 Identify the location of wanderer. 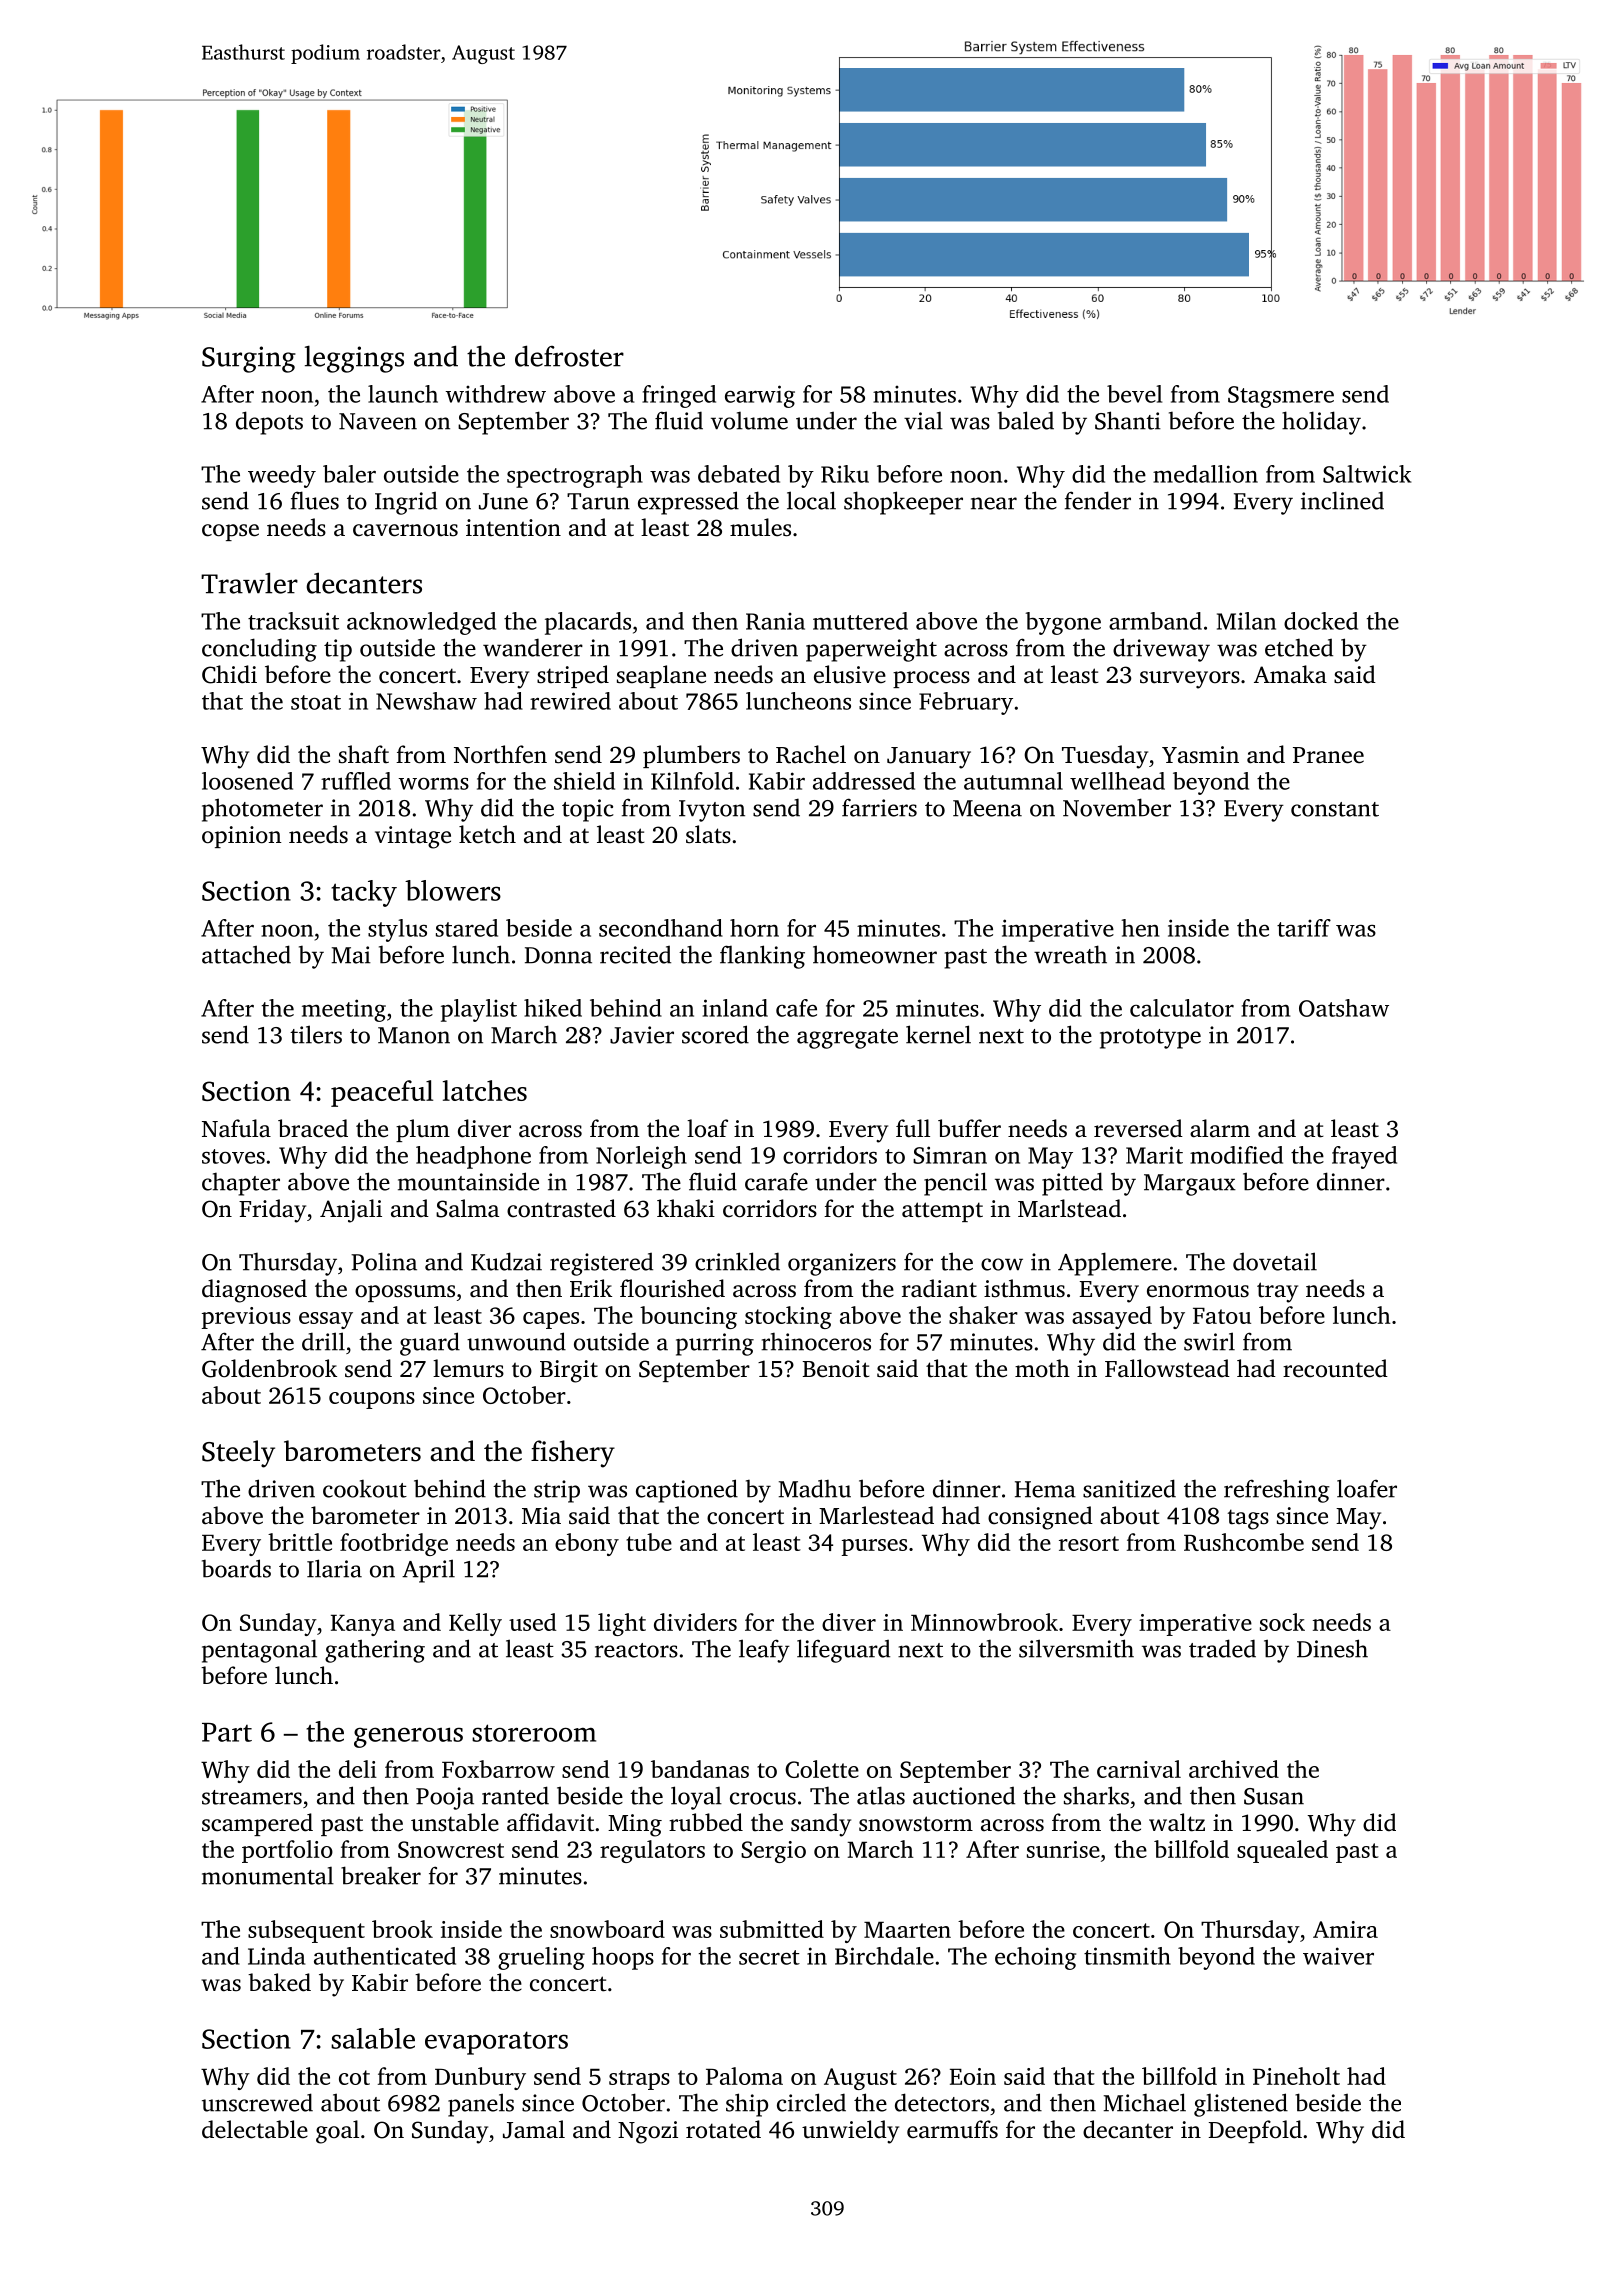
(533, 647).
